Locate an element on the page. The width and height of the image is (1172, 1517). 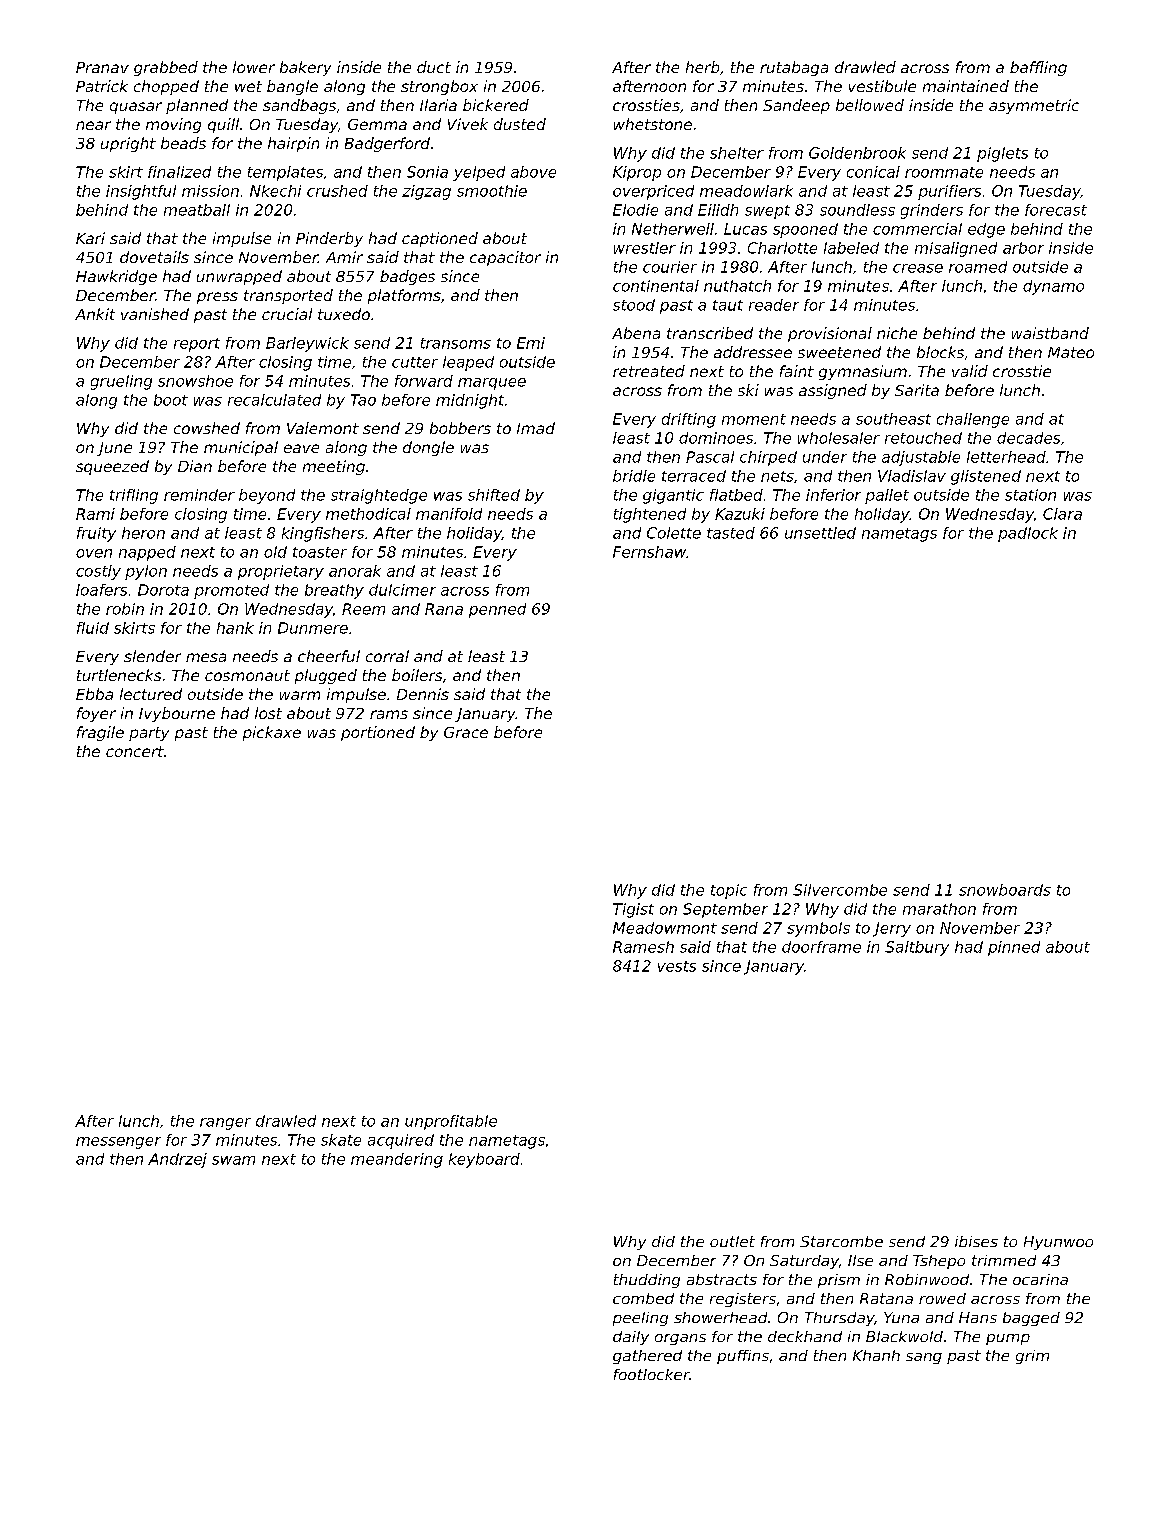
daily is located at coordinates (631, 1338).
